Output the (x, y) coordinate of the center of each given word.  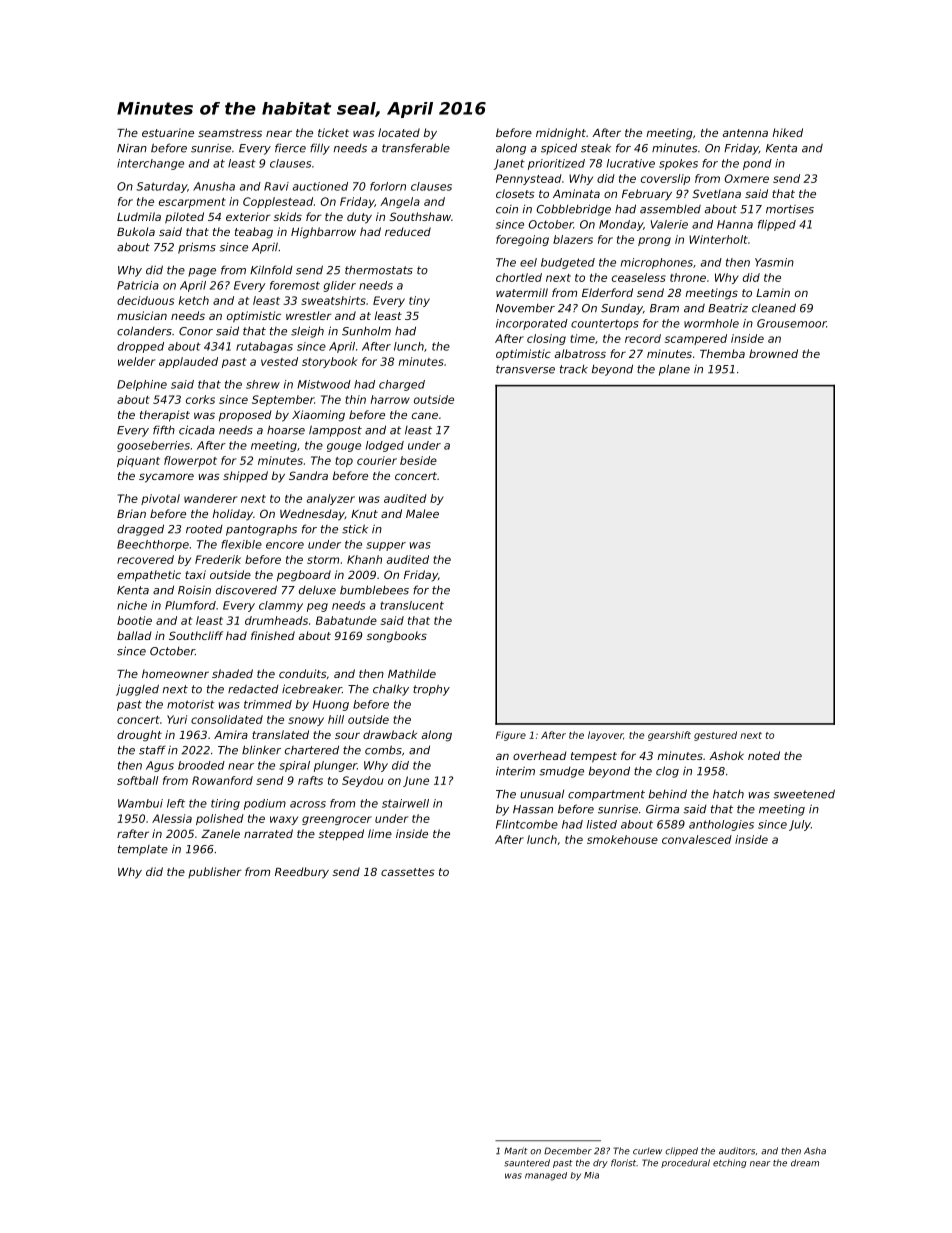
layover (605, 736)
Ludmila (139, 216)
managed (546, 1176)
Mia (591, 1175)
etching (729, 1163)
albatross (580, 353)
